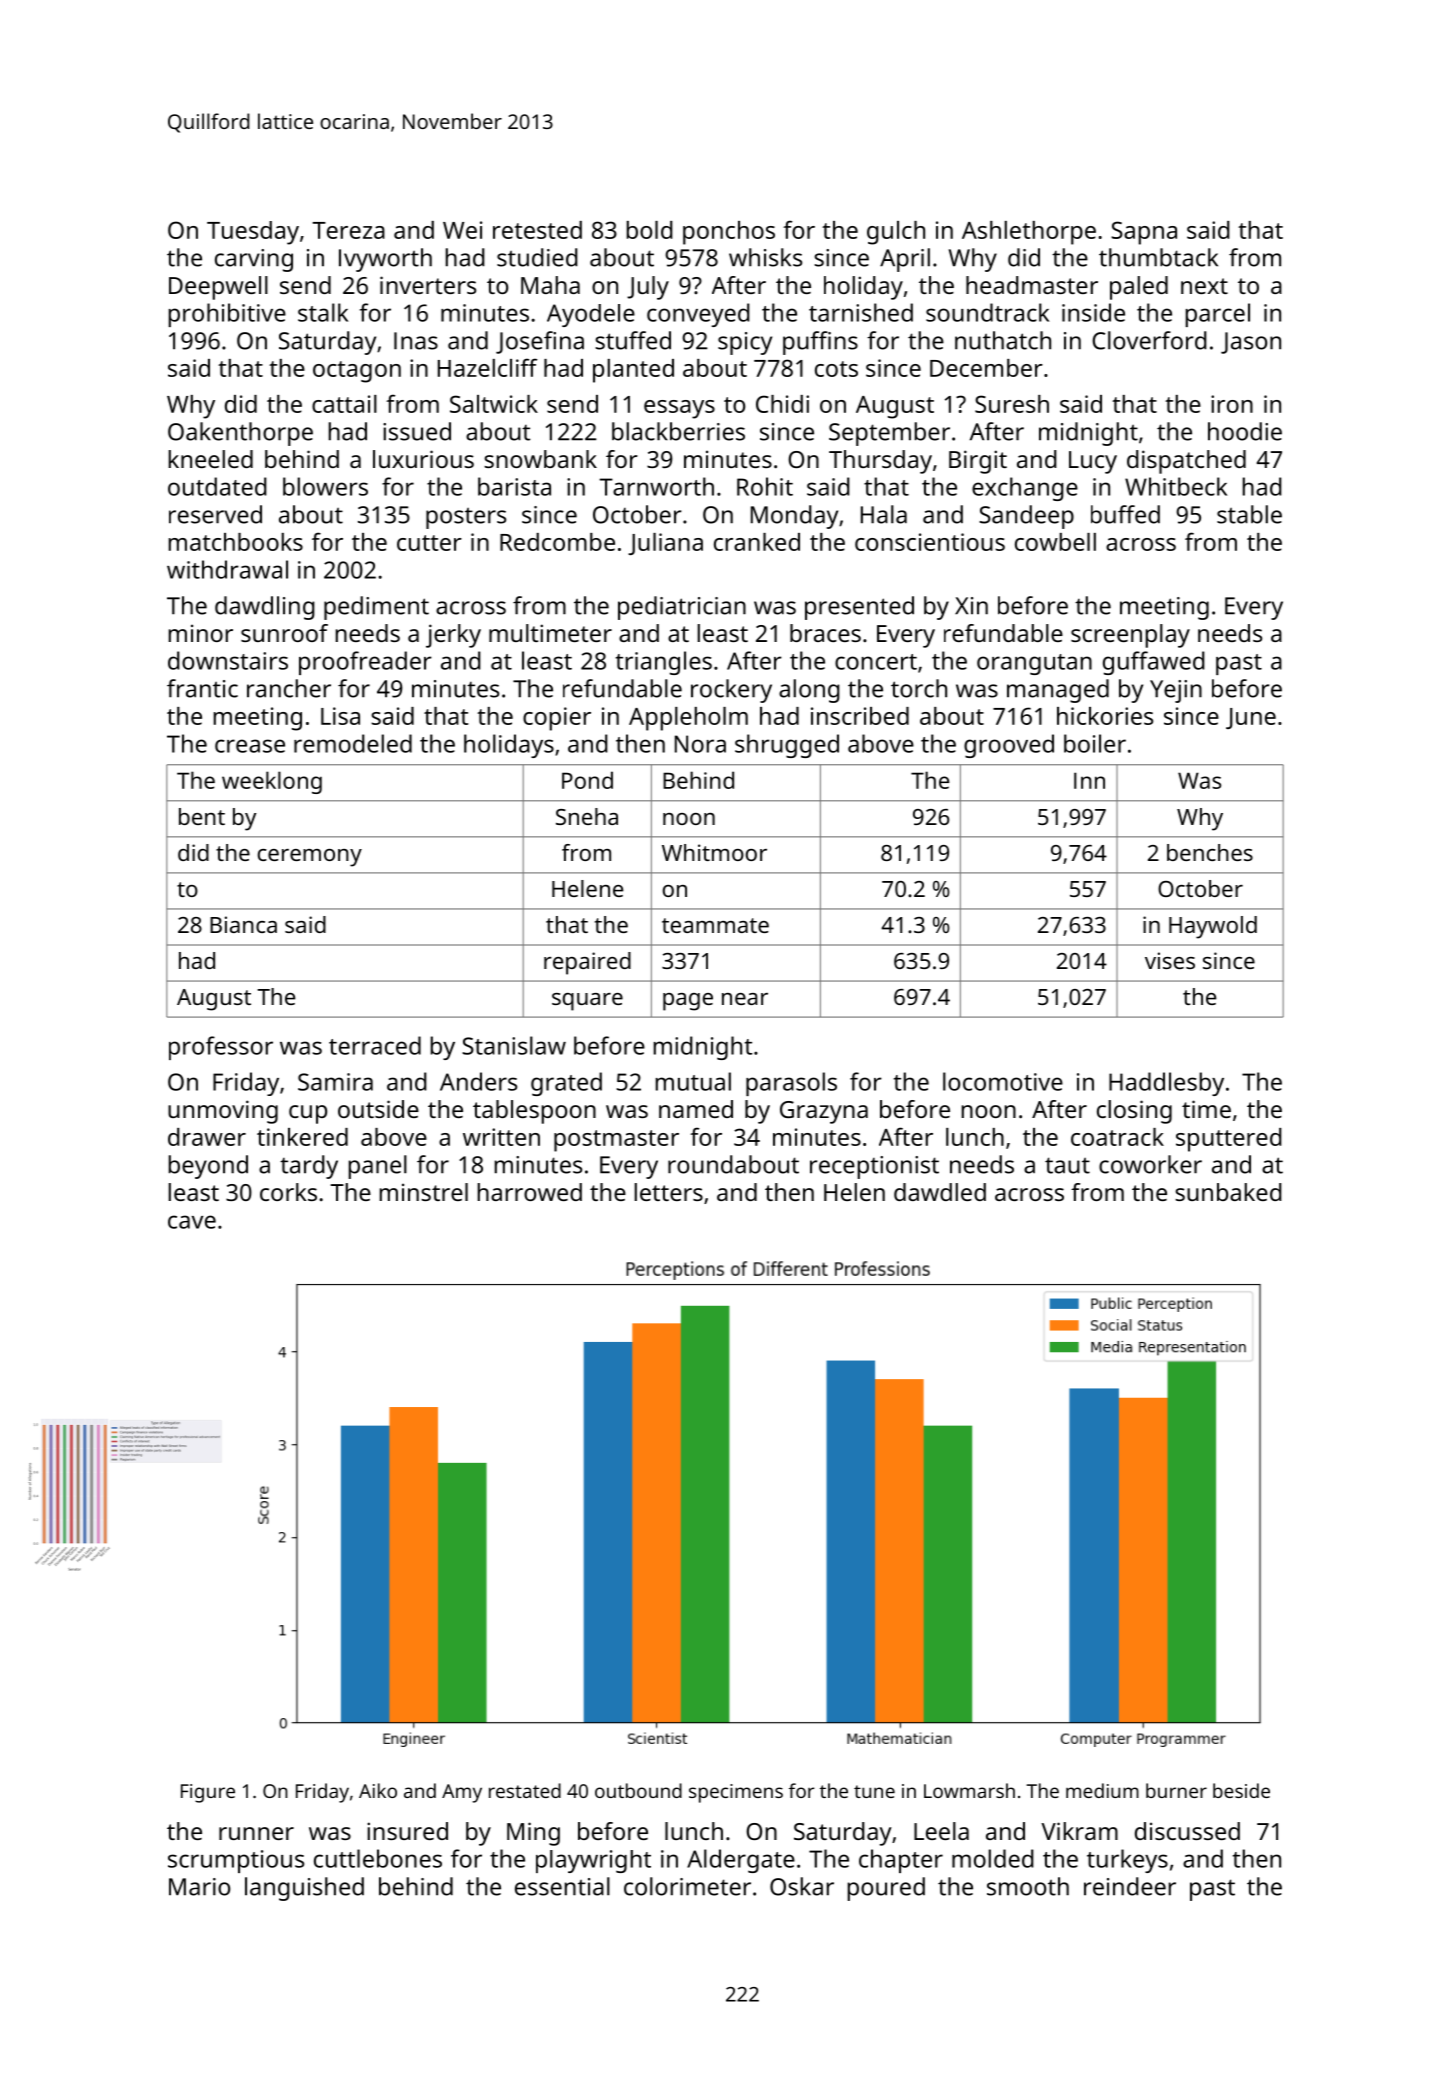 This screenshot has height=2100, width=1450. Describe the element at coordinates (378, 1109) in the screenshot. I see `outside` at that location.
